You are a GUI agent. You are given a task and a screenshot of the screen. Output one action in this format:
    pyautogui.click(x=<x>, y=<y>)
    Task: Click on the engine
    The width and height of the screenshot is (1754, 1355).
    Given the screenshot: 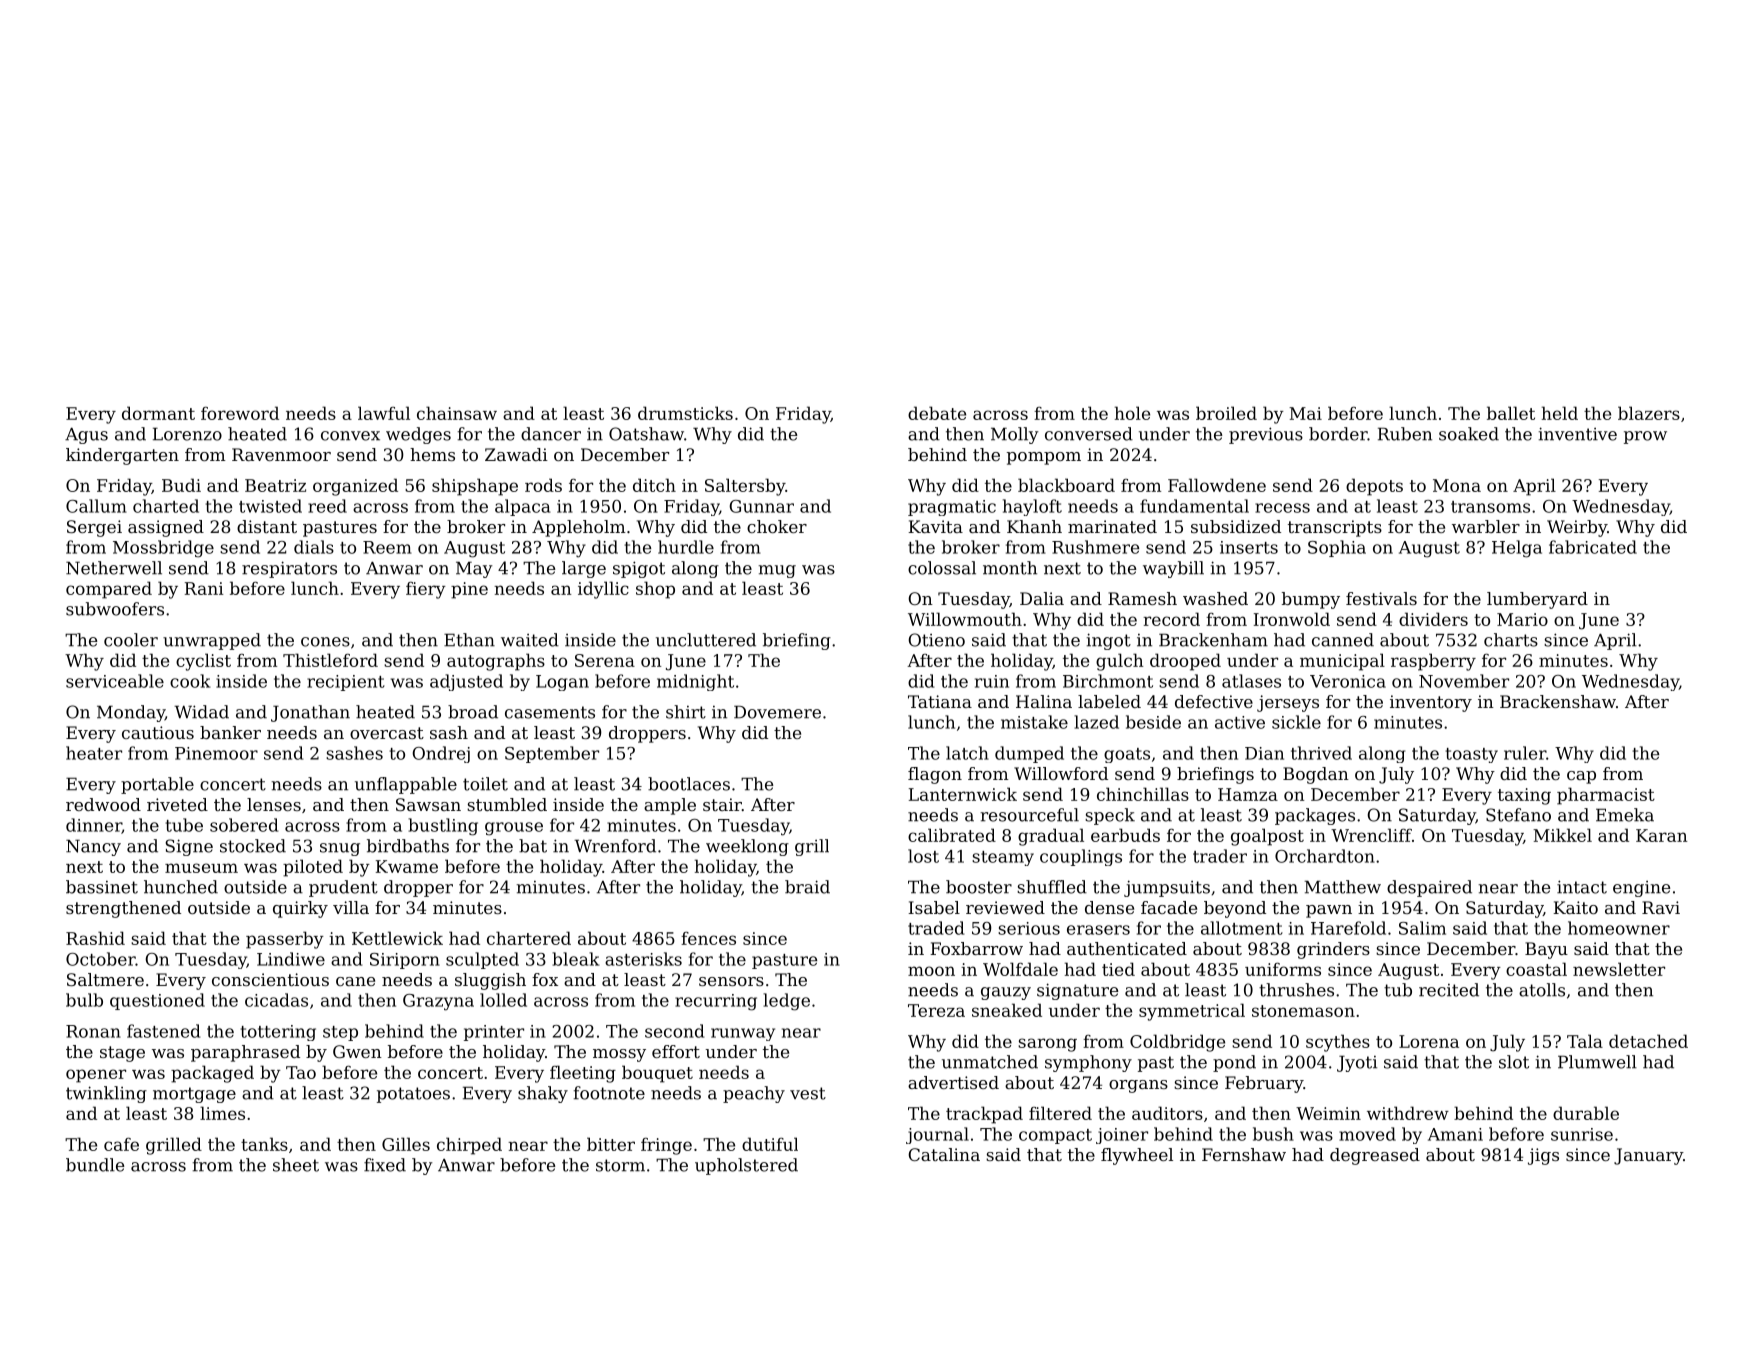 What is the action you would take?
    pyautogui.click(x=1641, y=889)
